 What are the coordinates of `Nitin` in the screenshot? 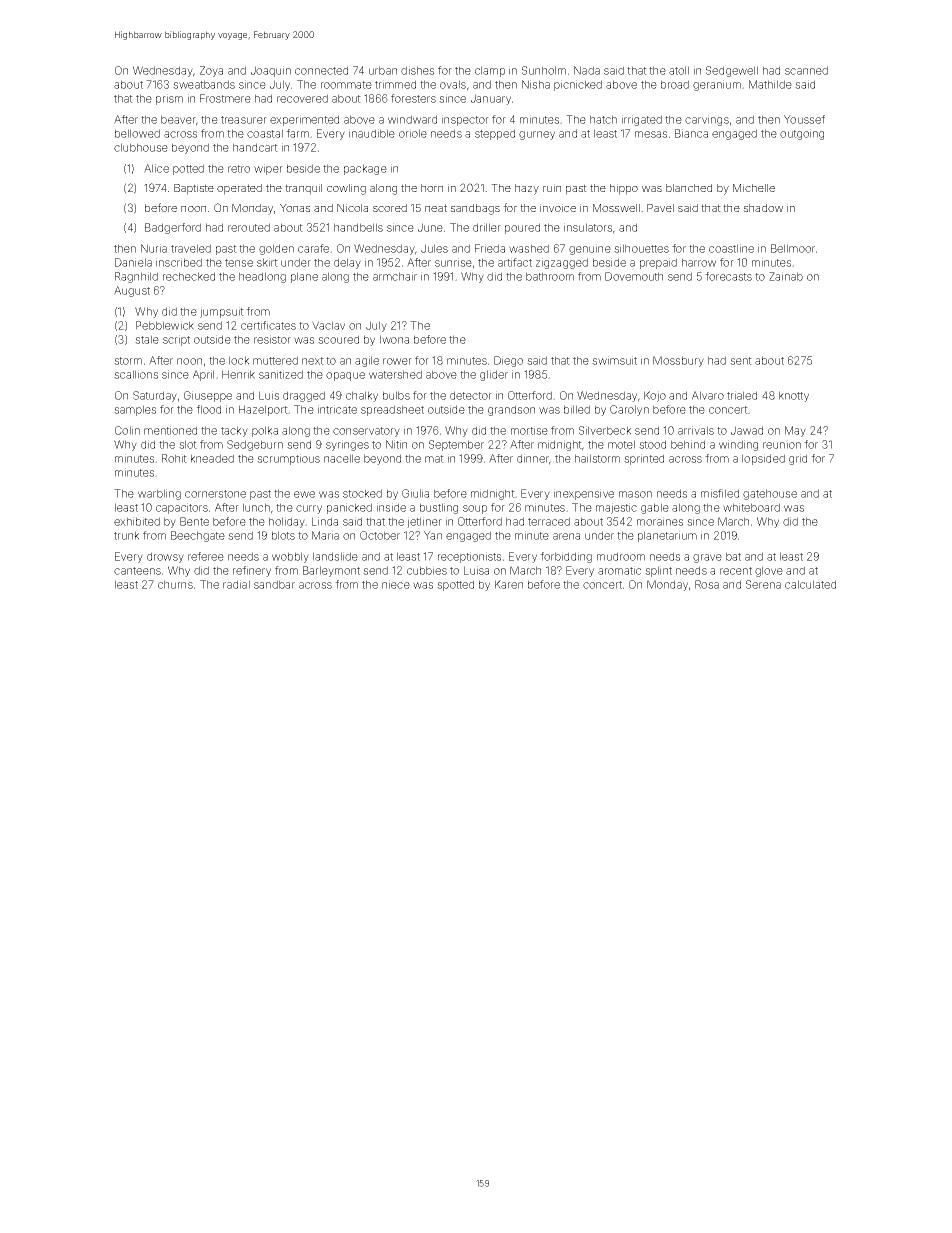 It's located at (396, 444).
